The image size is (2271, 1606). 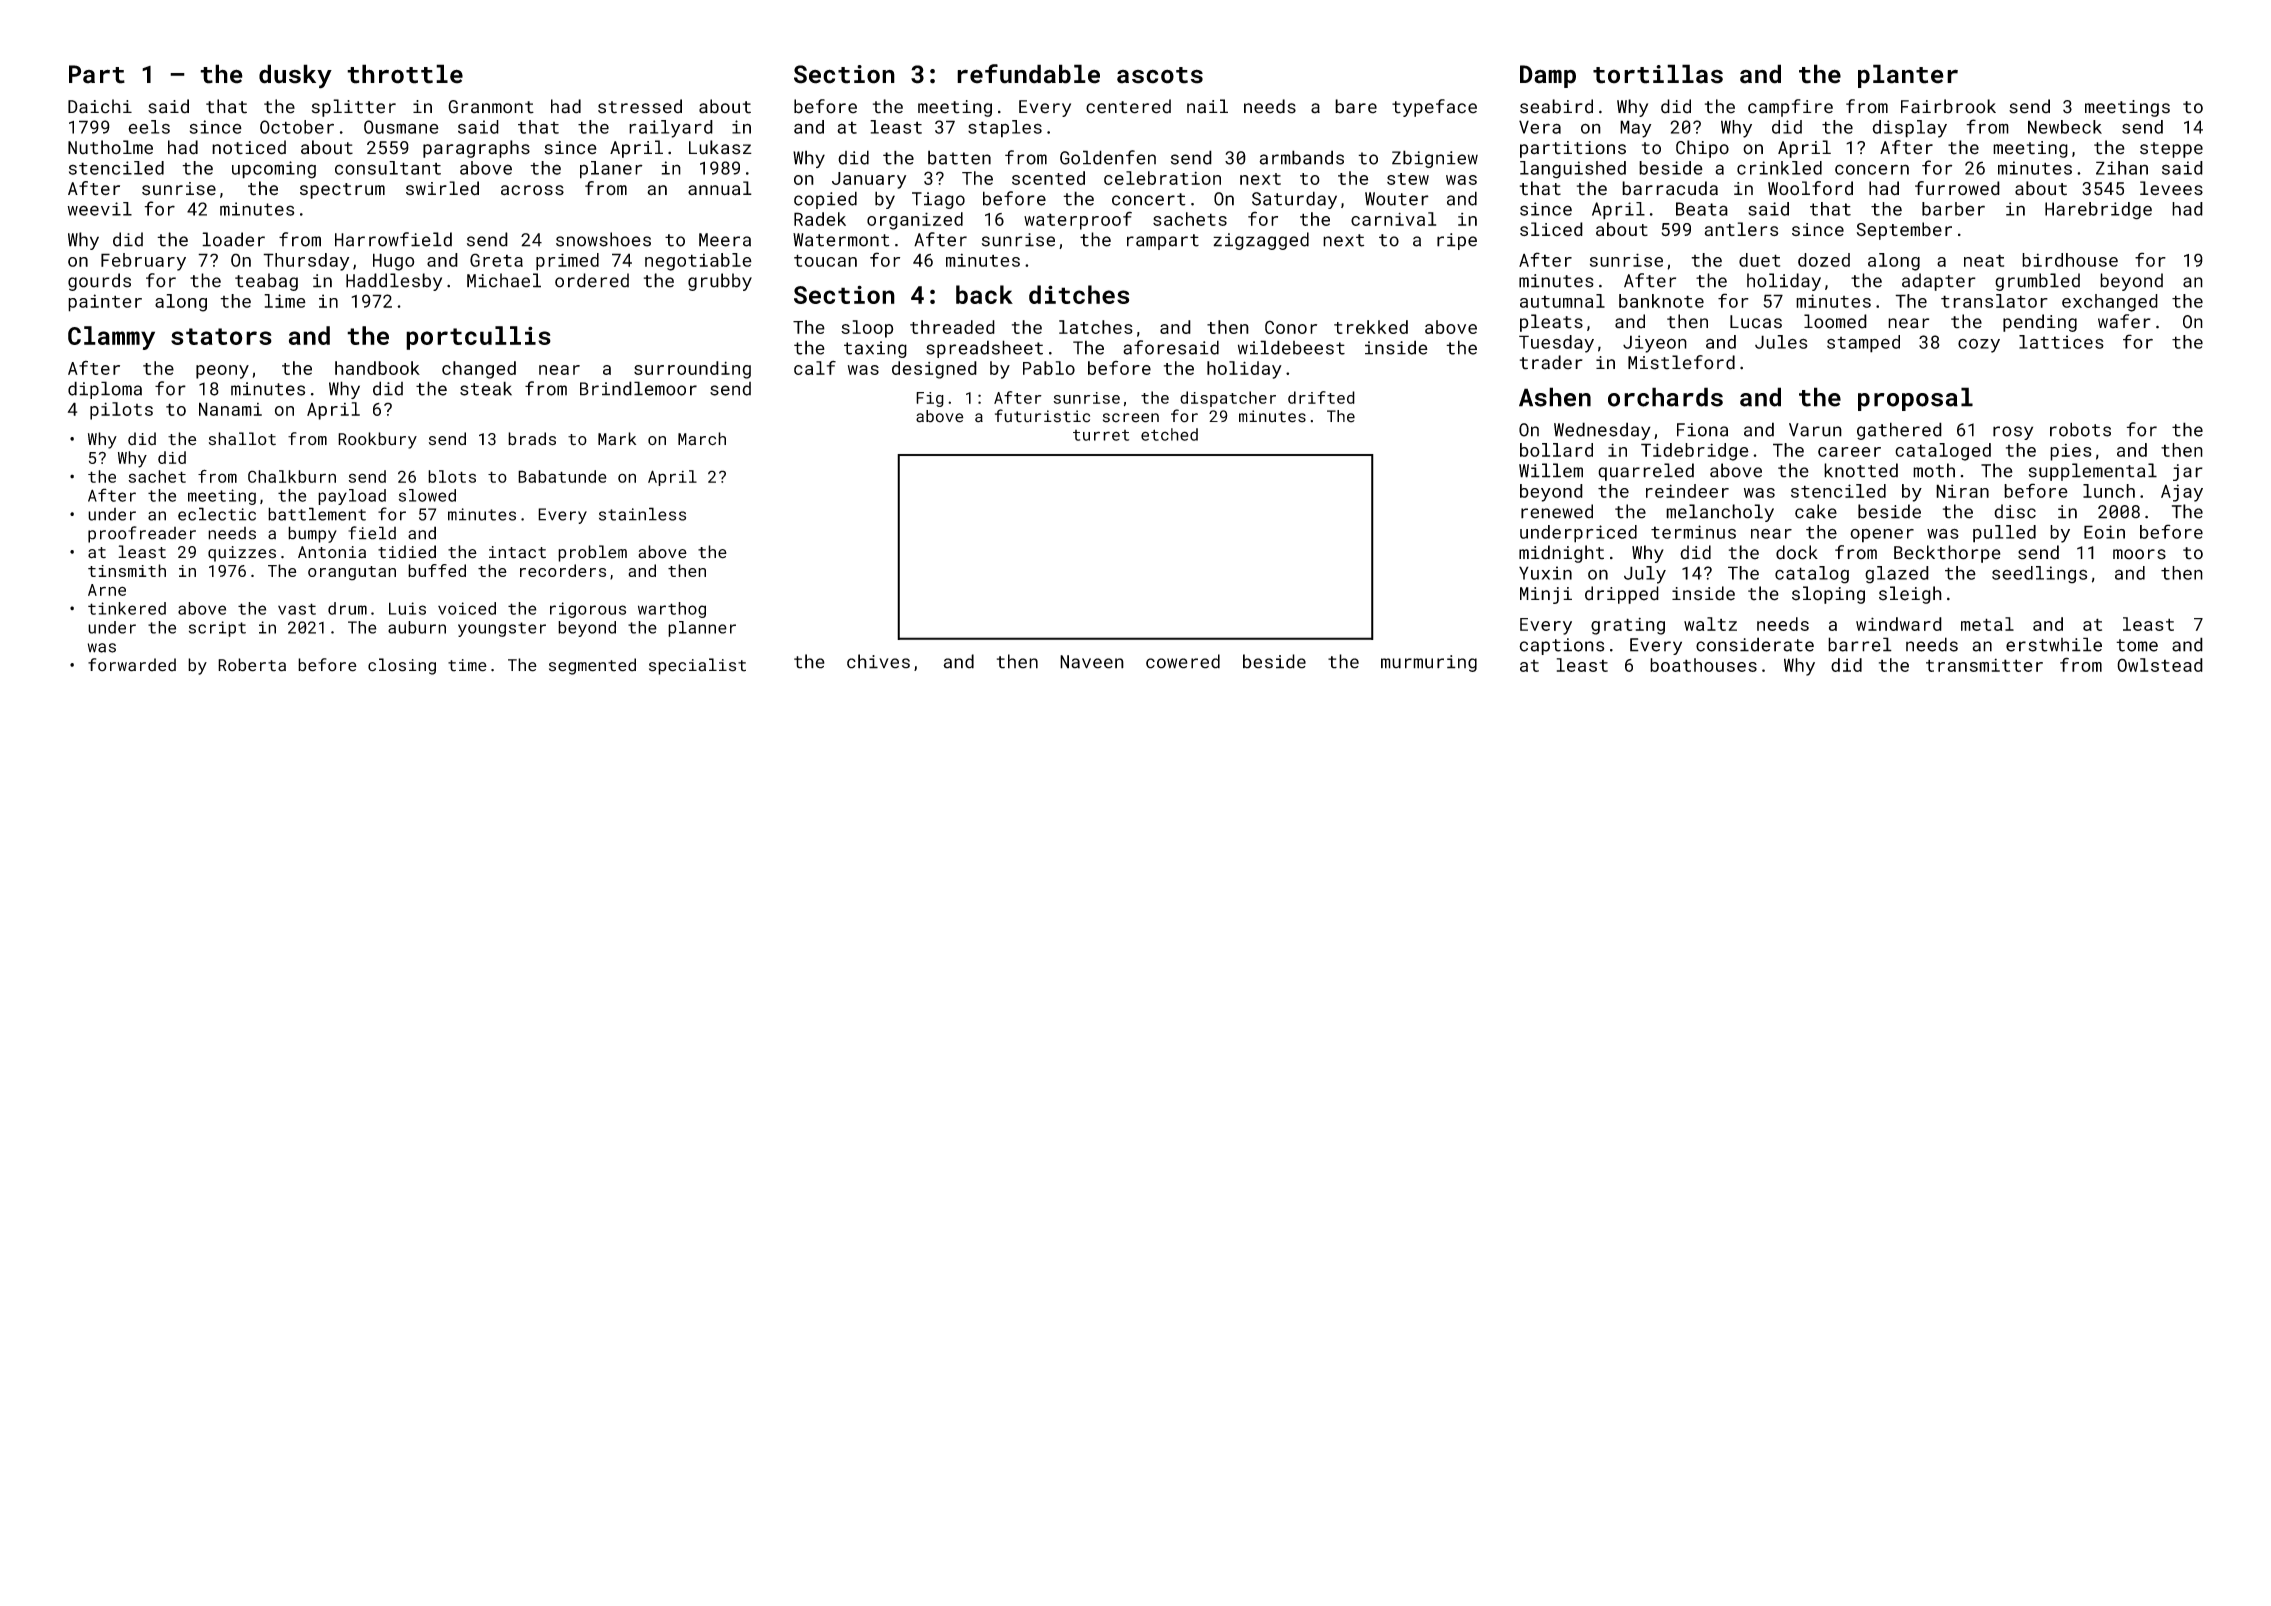 I want to click on closing, so click(x=402, y=666).
